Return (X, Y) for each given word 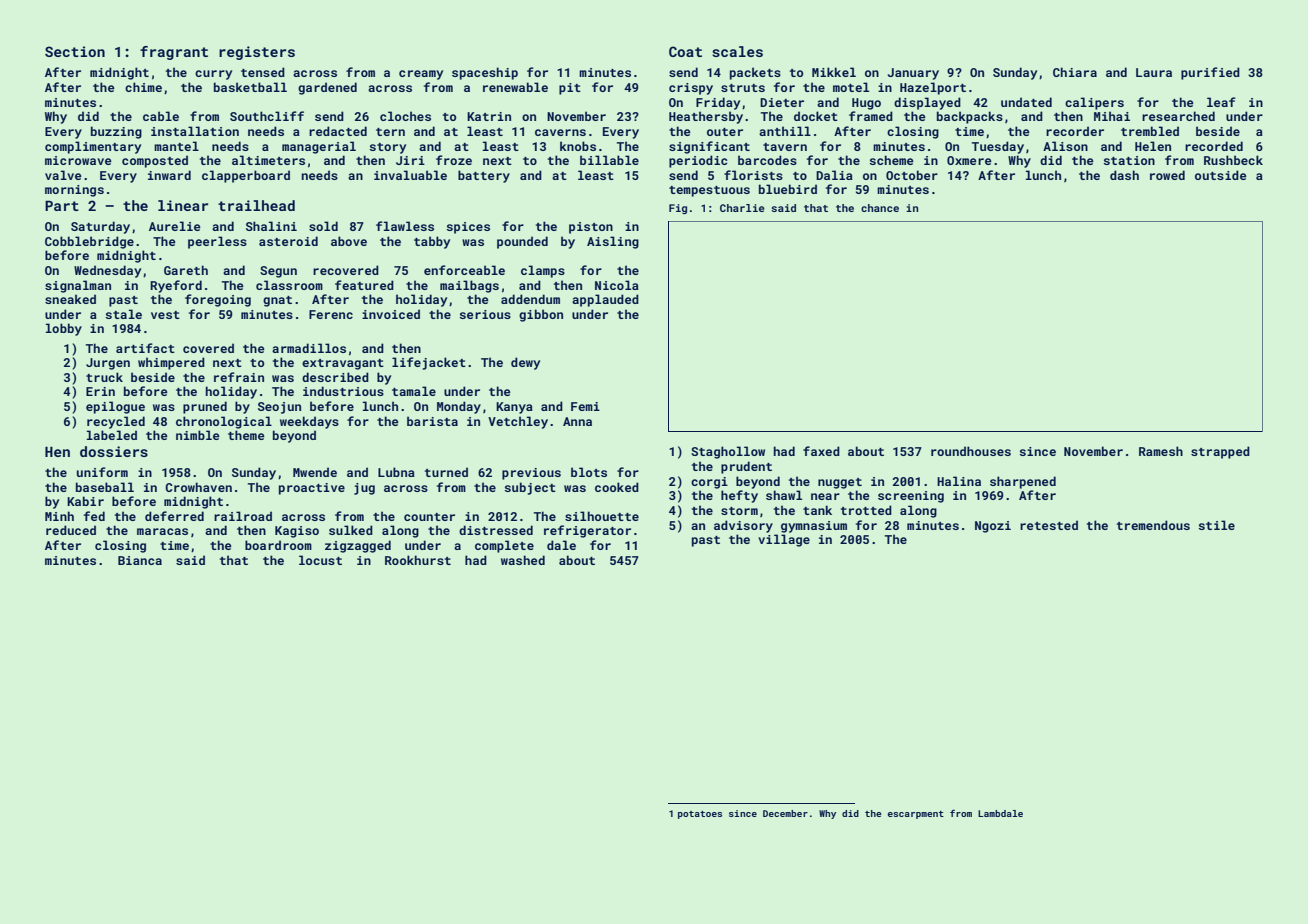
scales (737, 51)
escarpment (916, 815)
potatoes (700, 815)
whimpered (171, 363)
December (785, 813)
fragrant (174, 53)
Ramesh (1161, 451)
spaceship (485, 73)
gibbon (541, 315)
